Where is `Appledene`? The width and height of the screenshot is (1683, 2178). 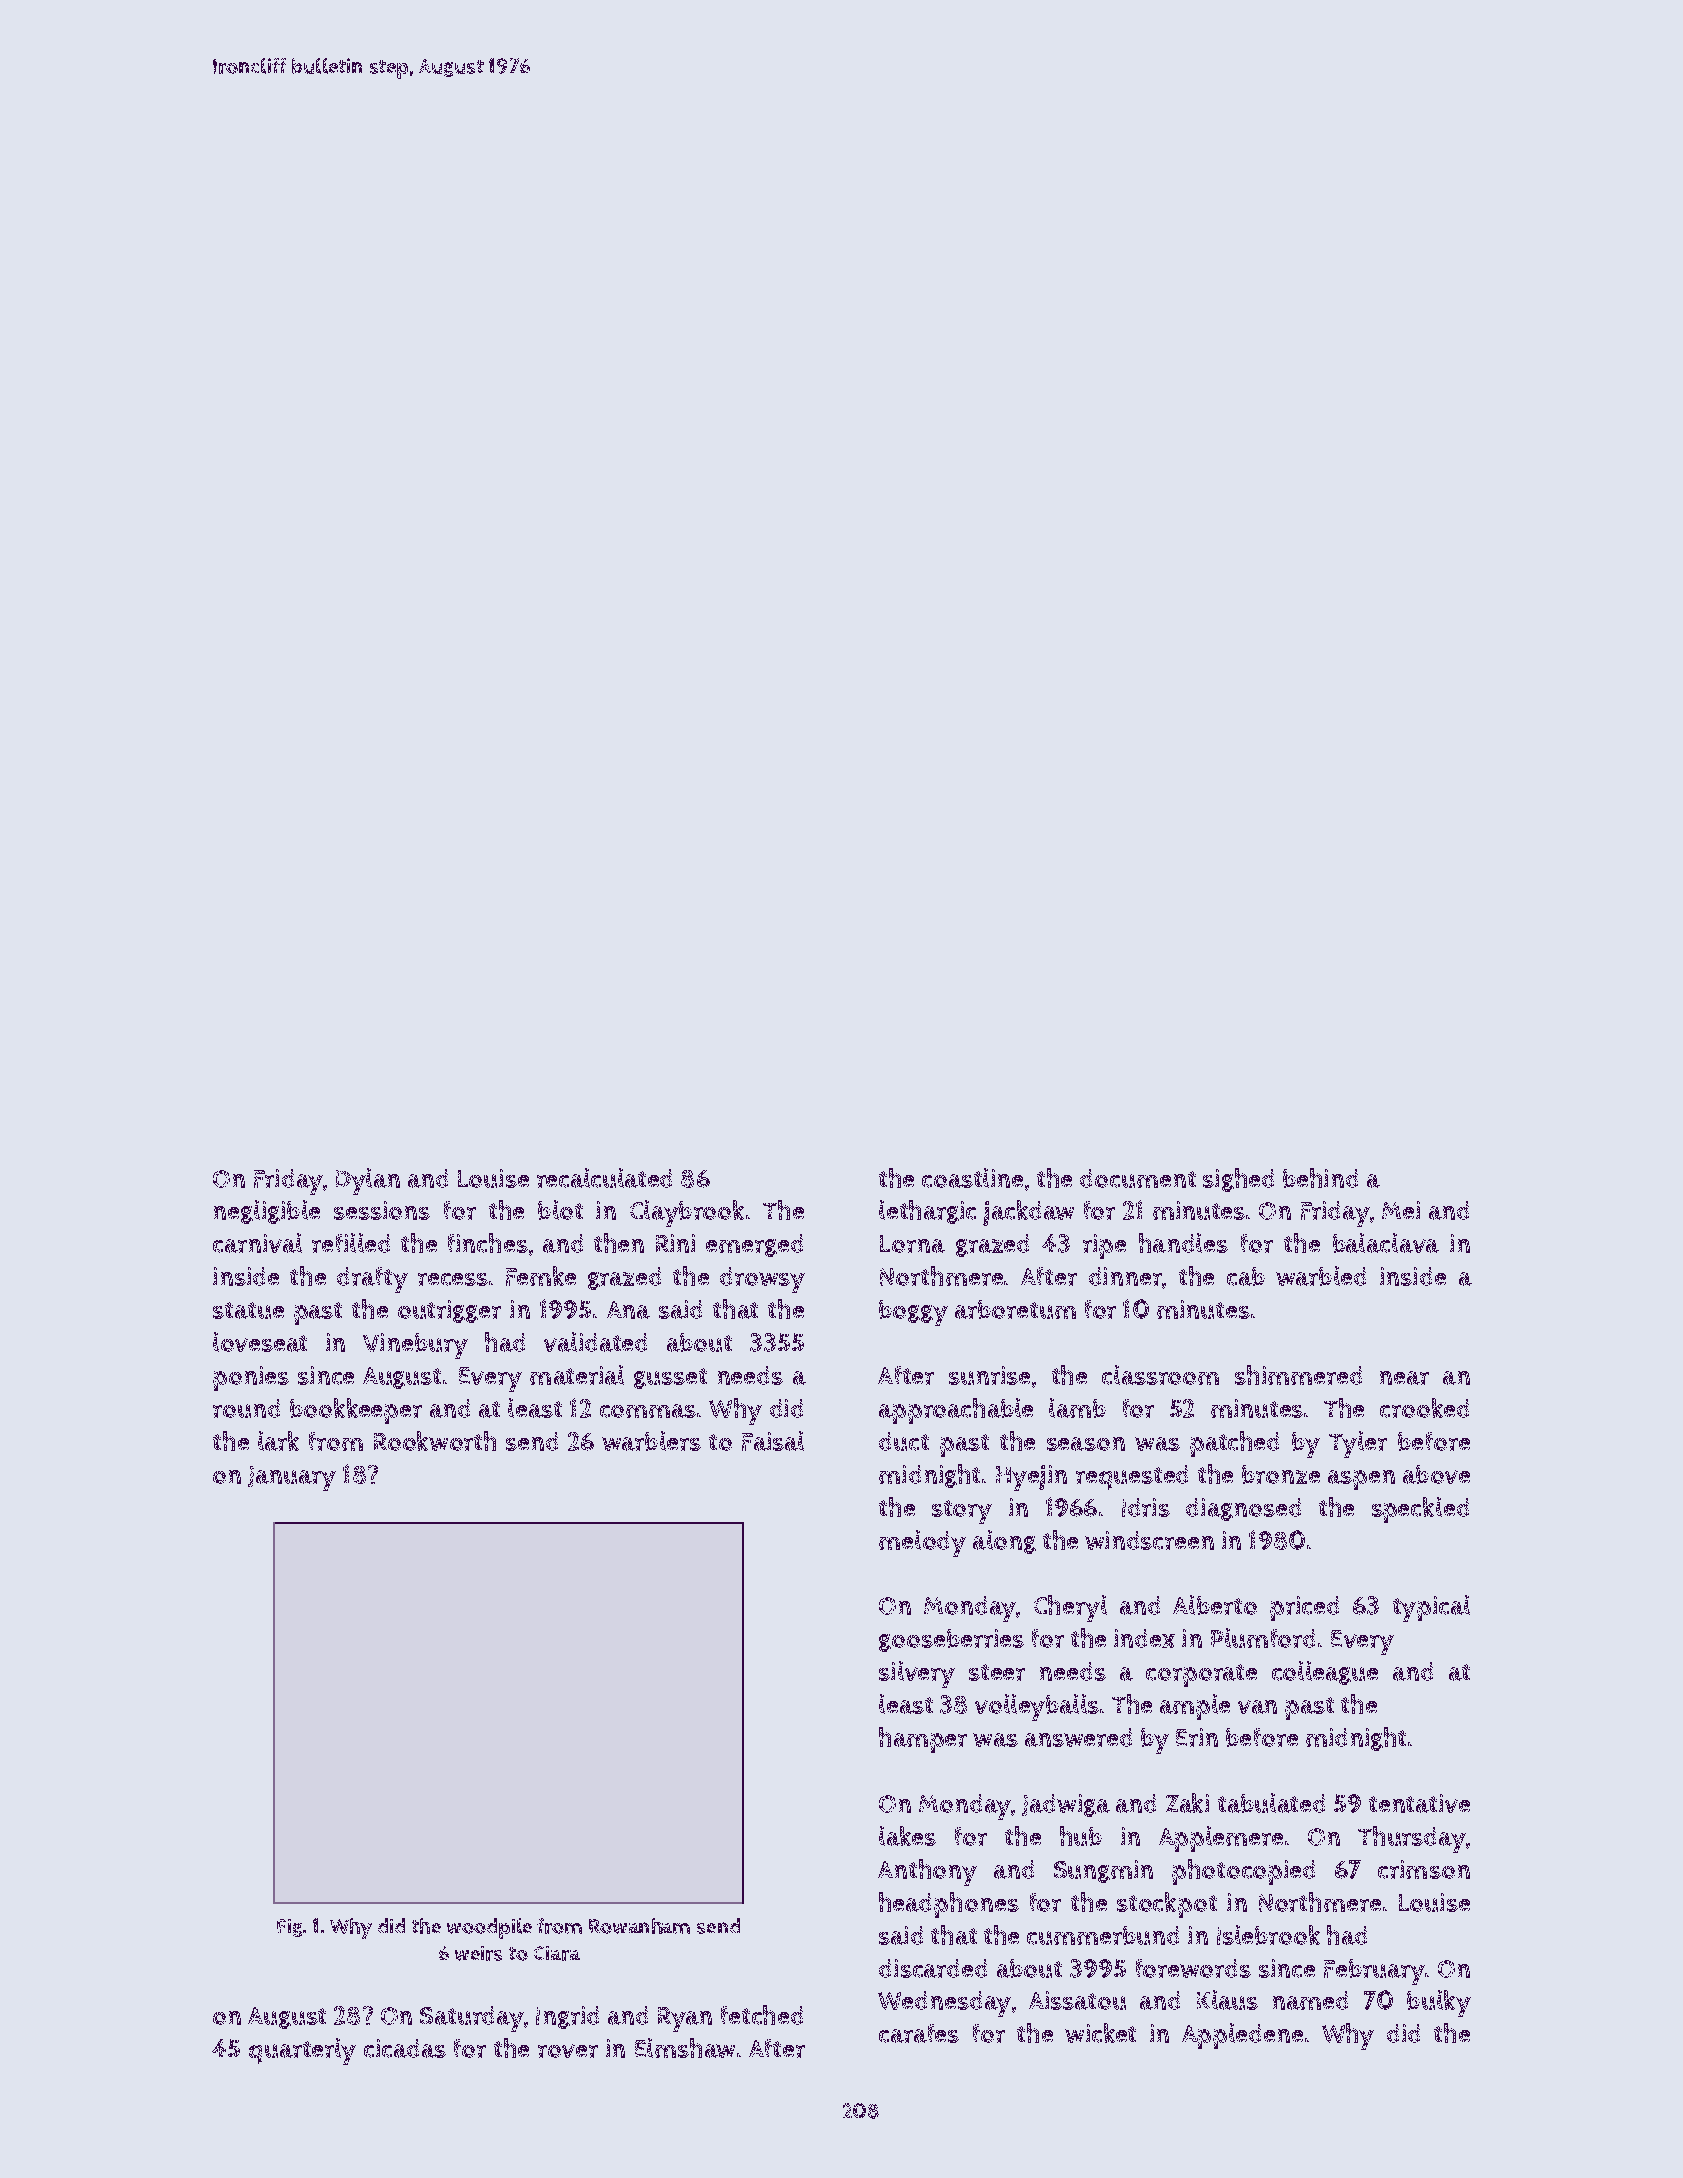 Appledene is located at coordinates (1242, 2036).
